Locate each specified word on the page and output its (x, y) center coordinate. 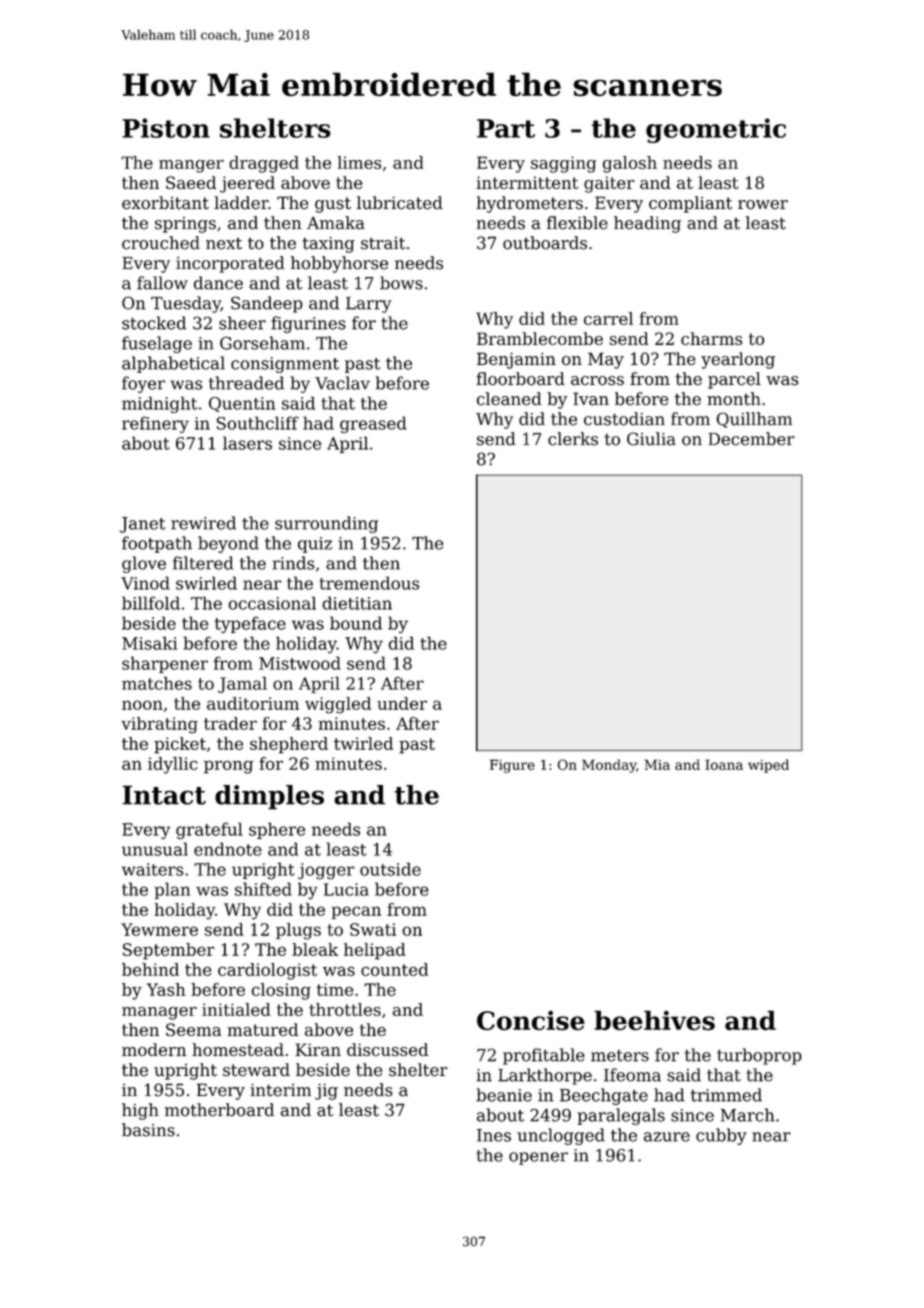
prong (228, 767)
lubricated (400, 203)
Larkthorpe (545, 1076)
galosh (630, 164)
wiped (768, 766)
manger (191, 166)
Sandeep (266, 304)
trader (230, 723)
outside (390, 869)
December (751, 439)
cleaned (509, 399)
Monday (609, 766)
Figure (512, 766)
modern (154, 1049)
